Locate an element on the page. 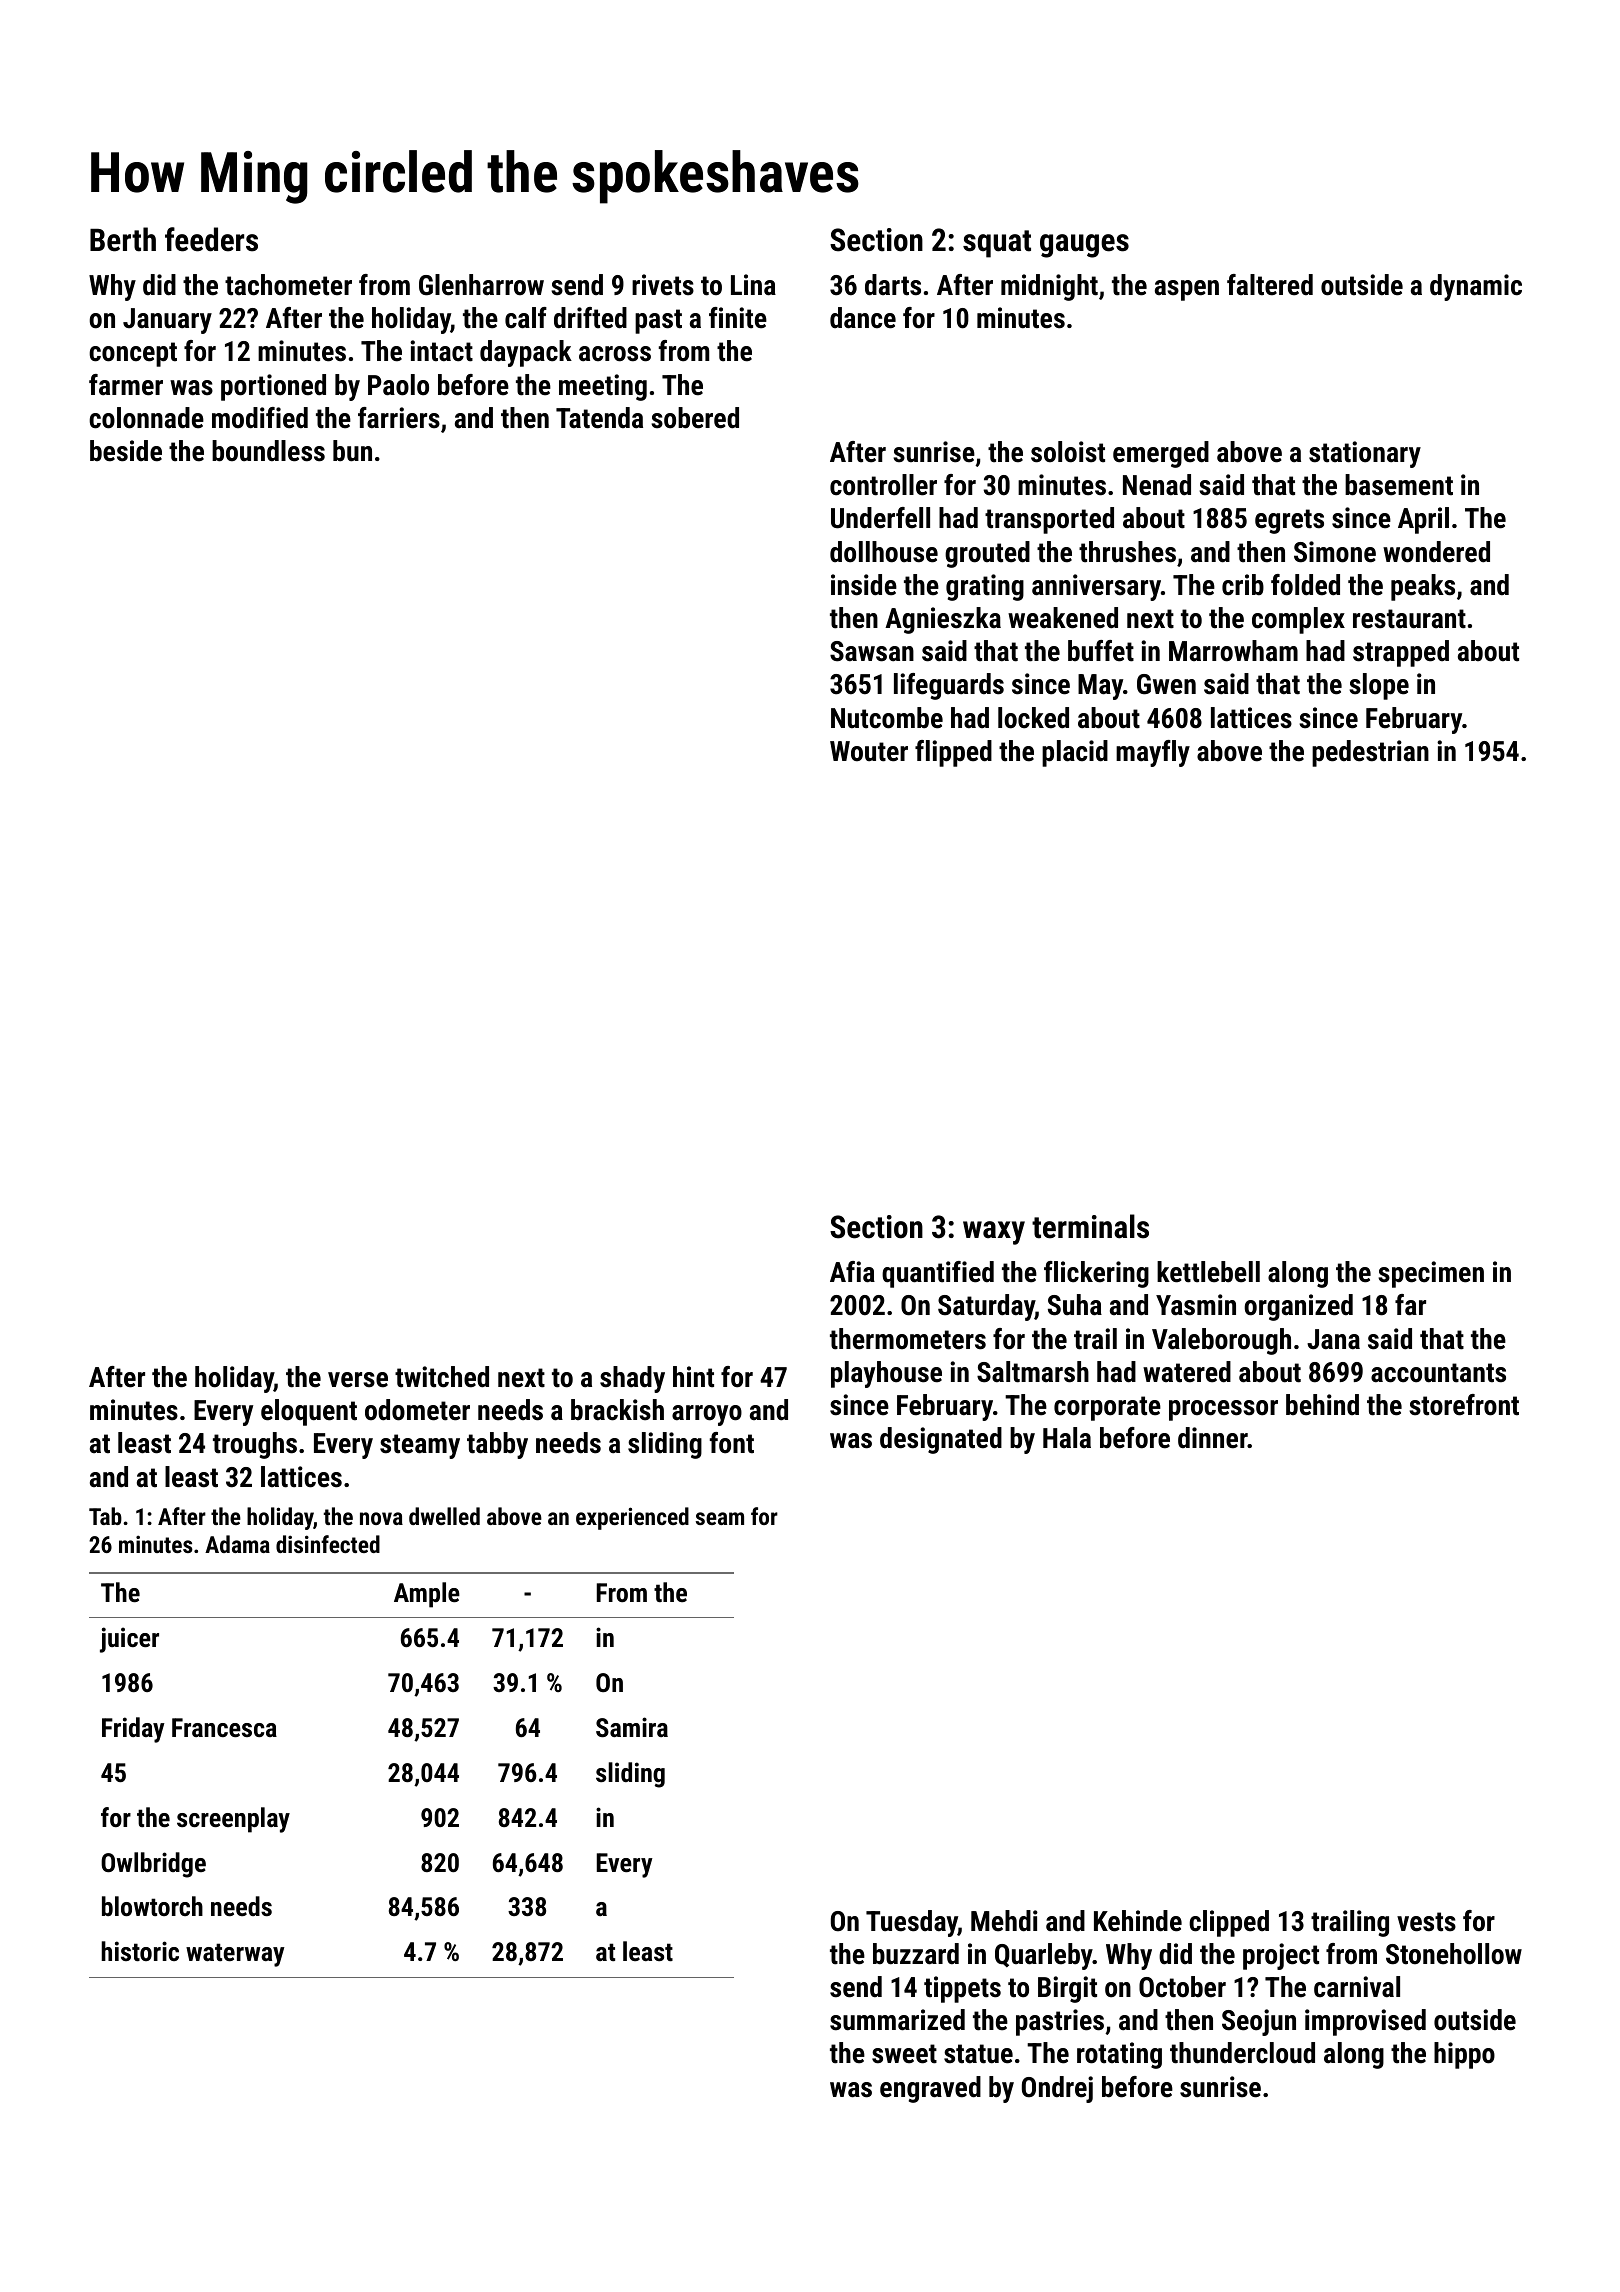 This page has width=1620, height=2292. mayfly is located at coordinates (1153, 753).
